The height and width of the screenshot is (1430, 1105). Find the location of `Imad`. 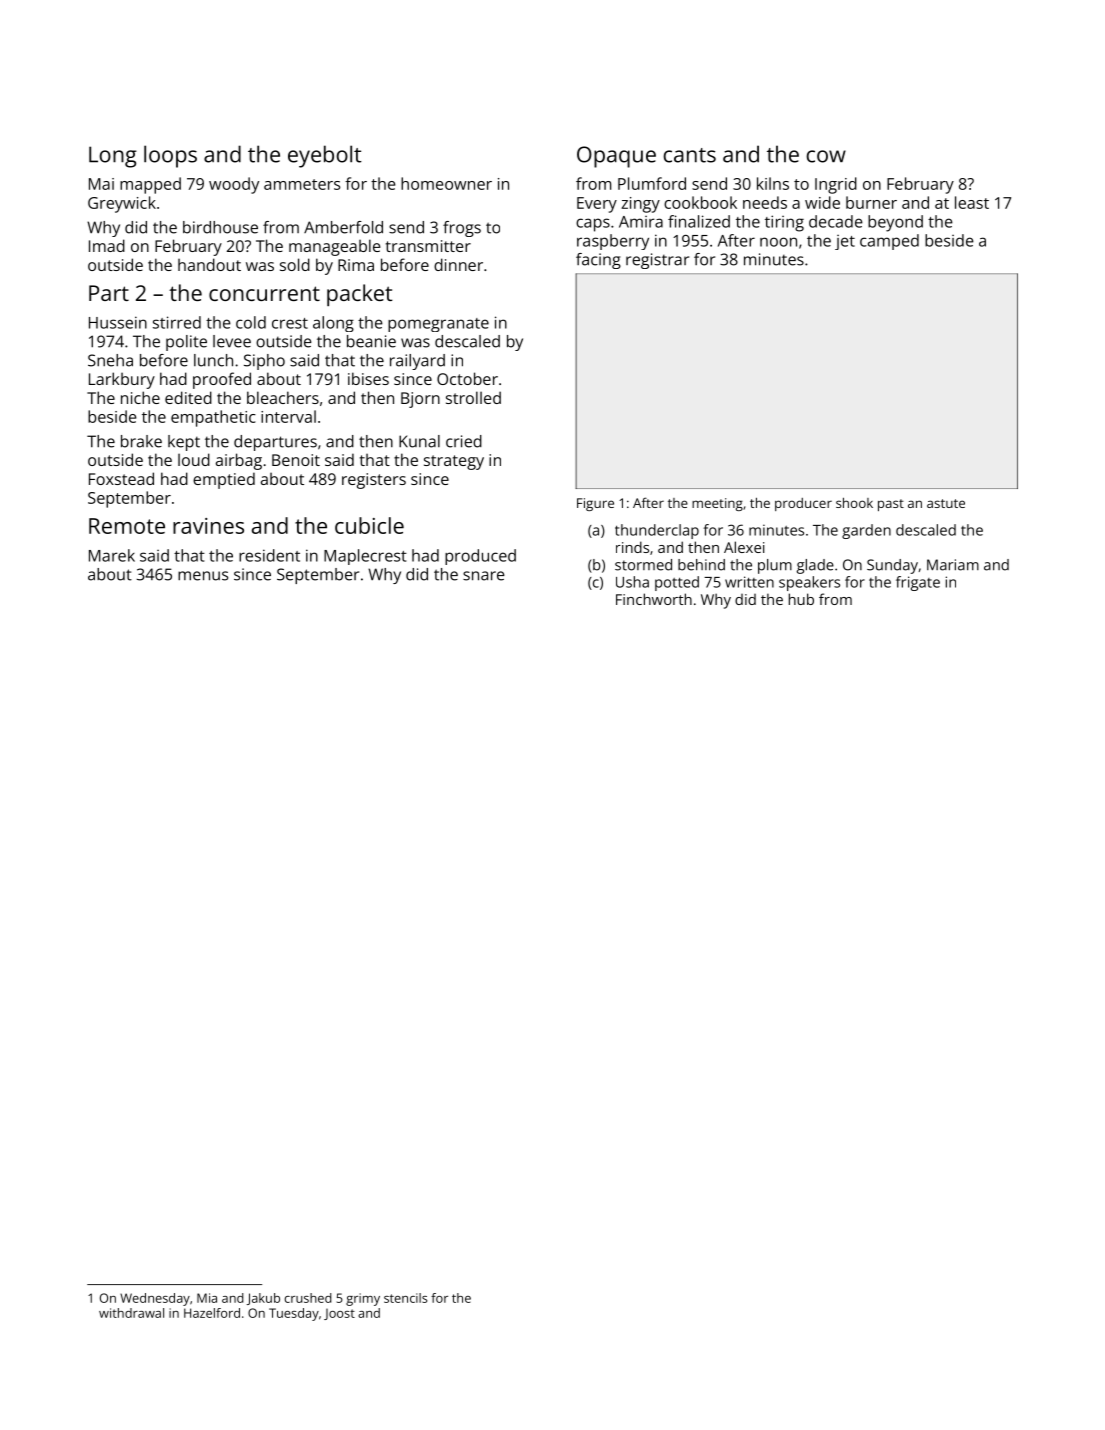

Imad is located at coordinates (107, 245).
